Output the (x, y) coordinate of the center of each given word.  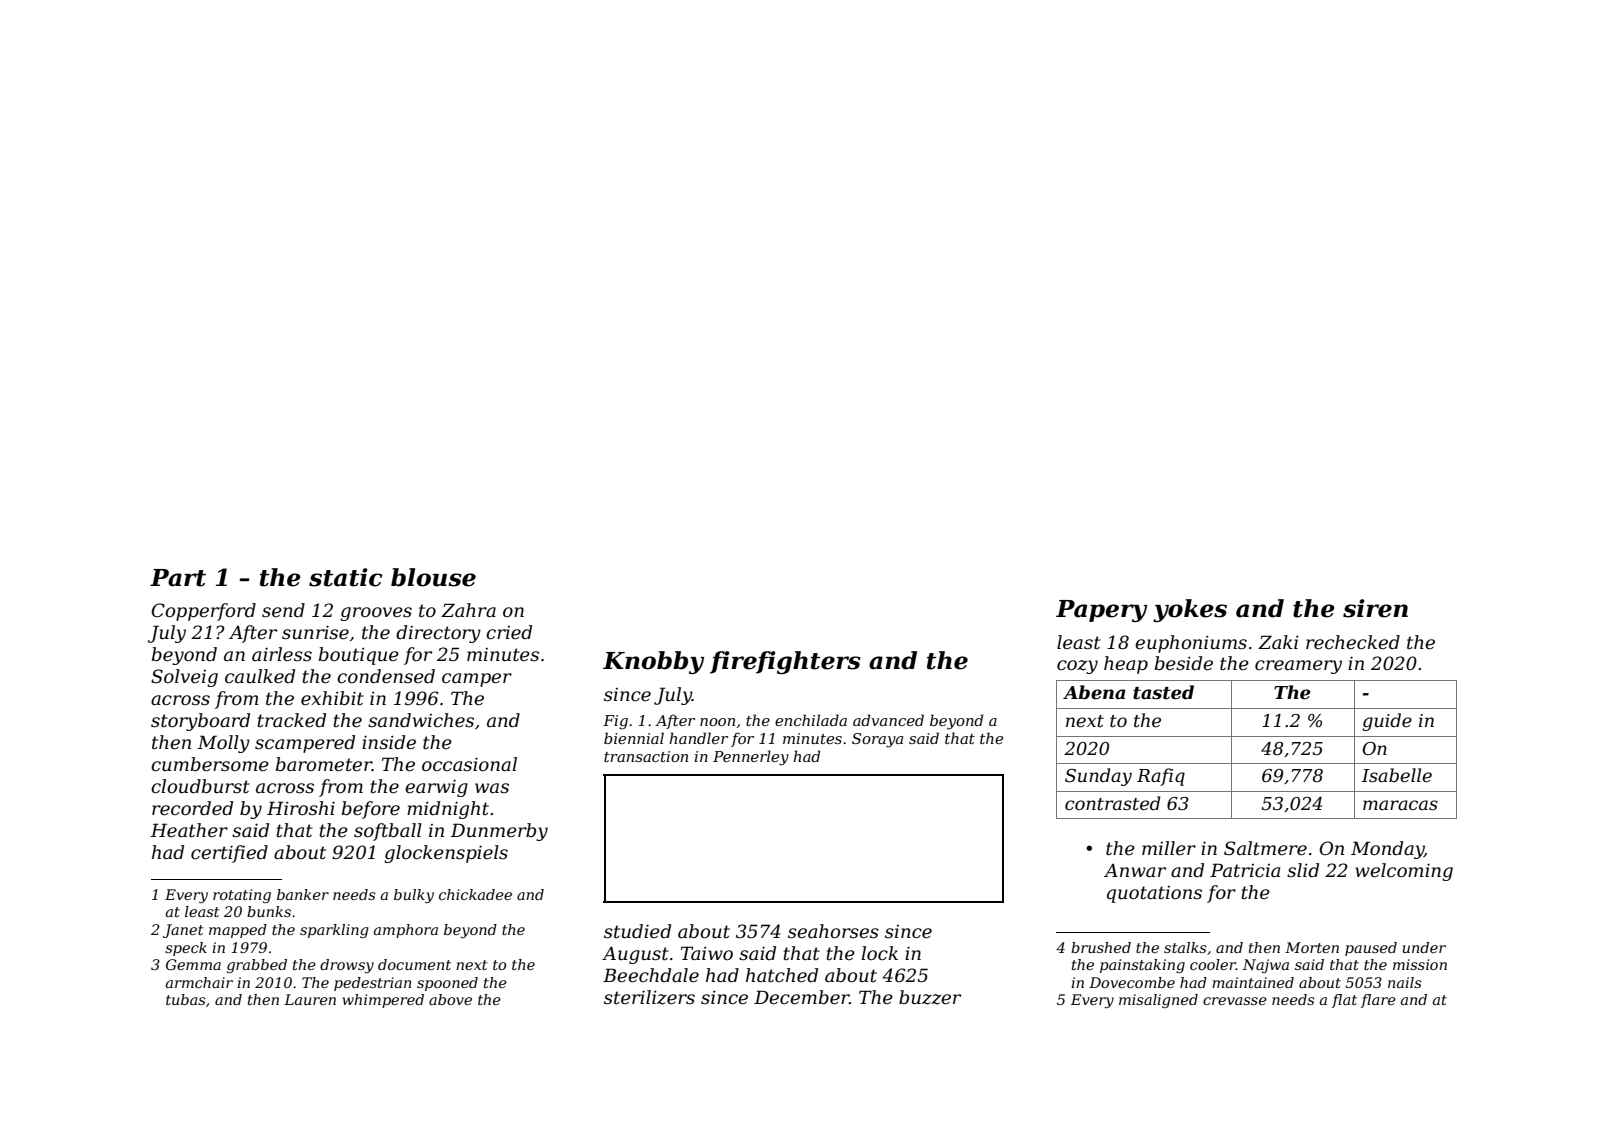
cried (509, 632)
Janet (183, 931)
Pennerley (751, 758)
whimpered (383, 1001)
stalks (1185, 947)
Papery (1101, 611)
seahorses (833, 931)
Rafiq (1161, 777)
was (492, 788)
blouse (433, 577)
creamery (1298, 667)
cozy (1077, 667)
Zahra (468, 610)
